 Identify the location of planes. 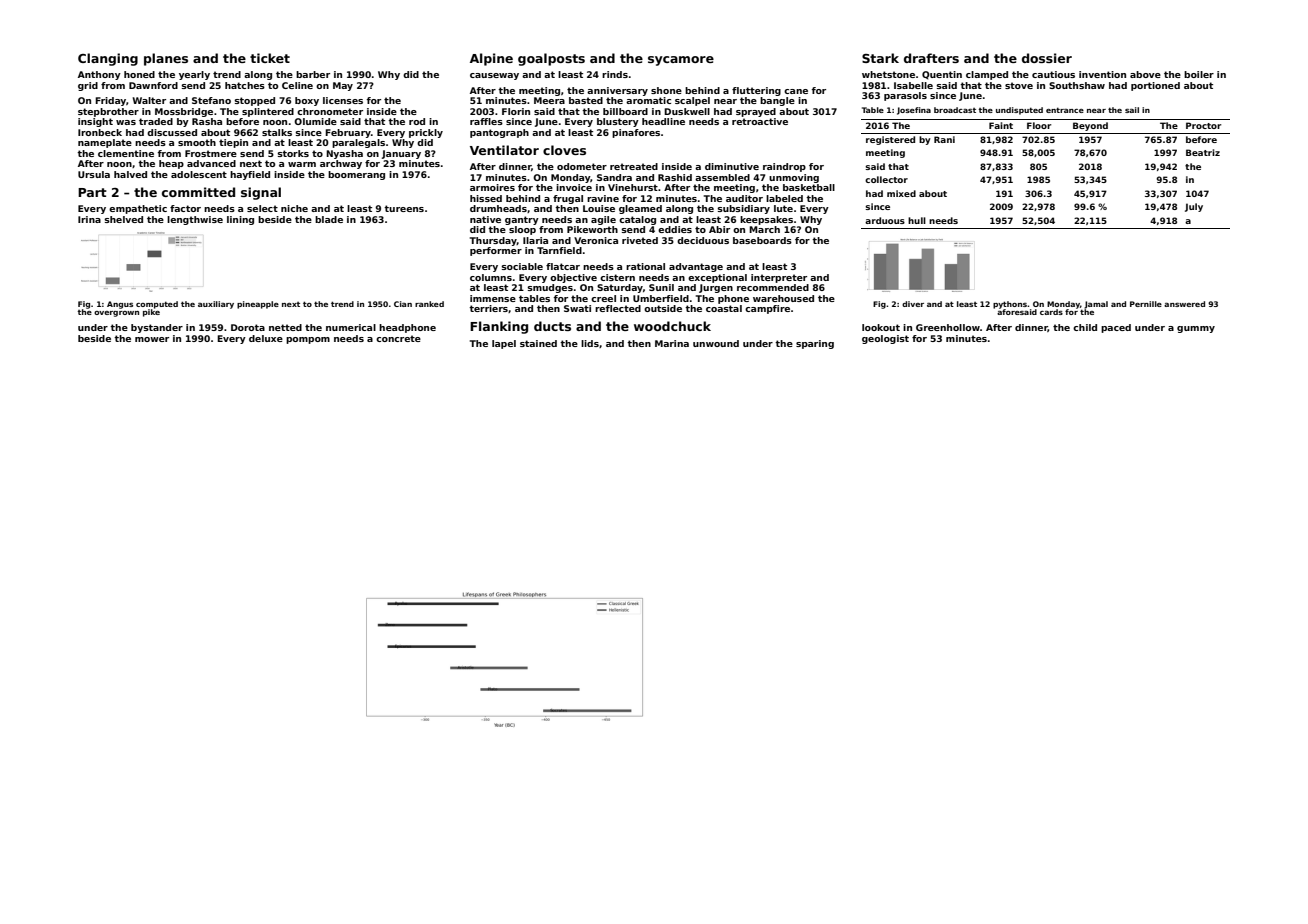
(166, 59).
